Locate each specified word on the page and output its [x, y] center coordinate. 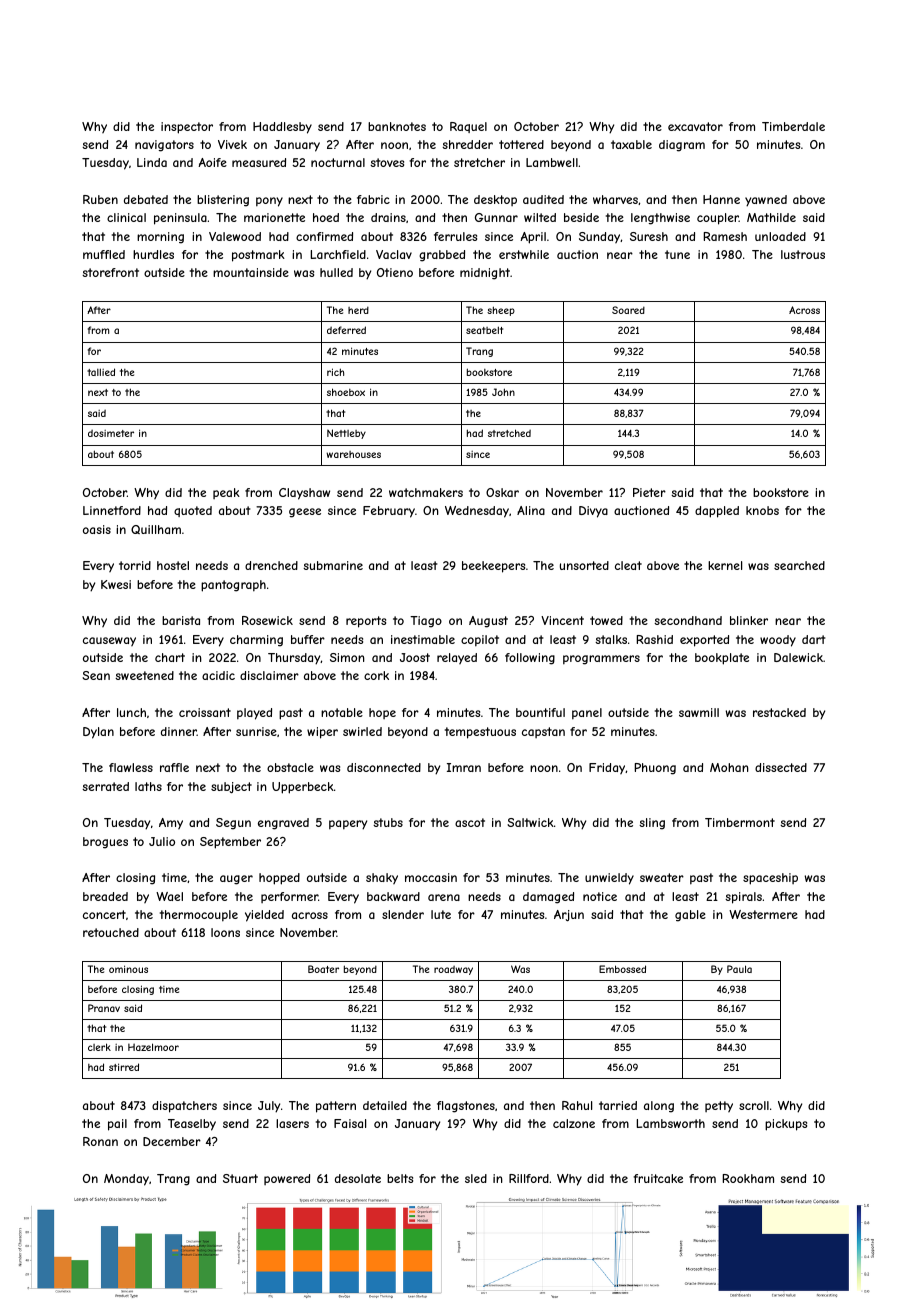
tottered [521, 144]
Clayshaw [304, 494]
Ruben [100, 199]
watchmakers [426, 492]
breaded [105, 896]
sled [476, 1178]
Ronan [100, 1141]
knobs [762, 510]
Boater [323, 969]
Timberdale [793, 126]
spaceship [770, 879]
